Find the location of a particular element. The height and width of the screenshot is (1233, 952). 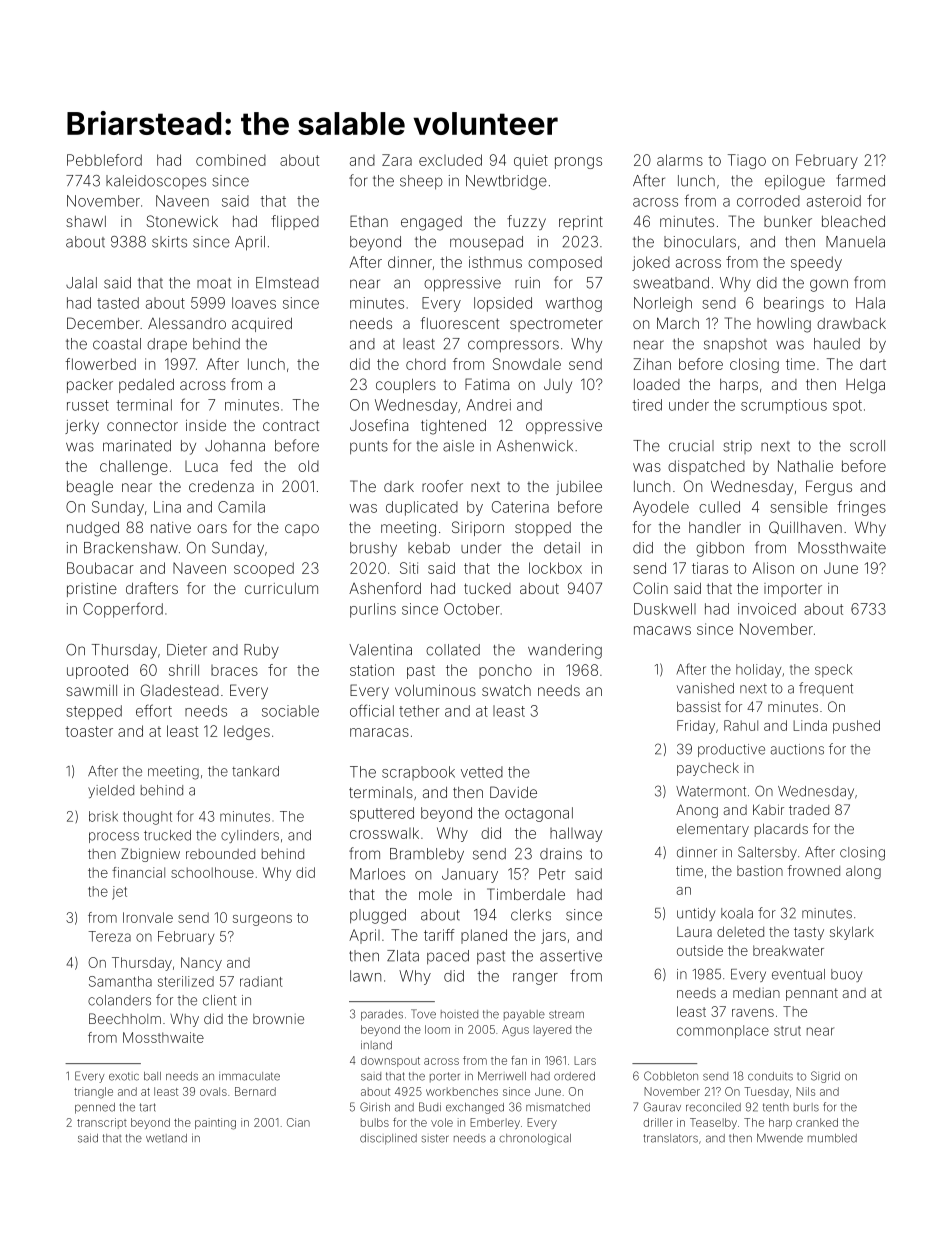

painting is located at coordinates (215, 1124).
